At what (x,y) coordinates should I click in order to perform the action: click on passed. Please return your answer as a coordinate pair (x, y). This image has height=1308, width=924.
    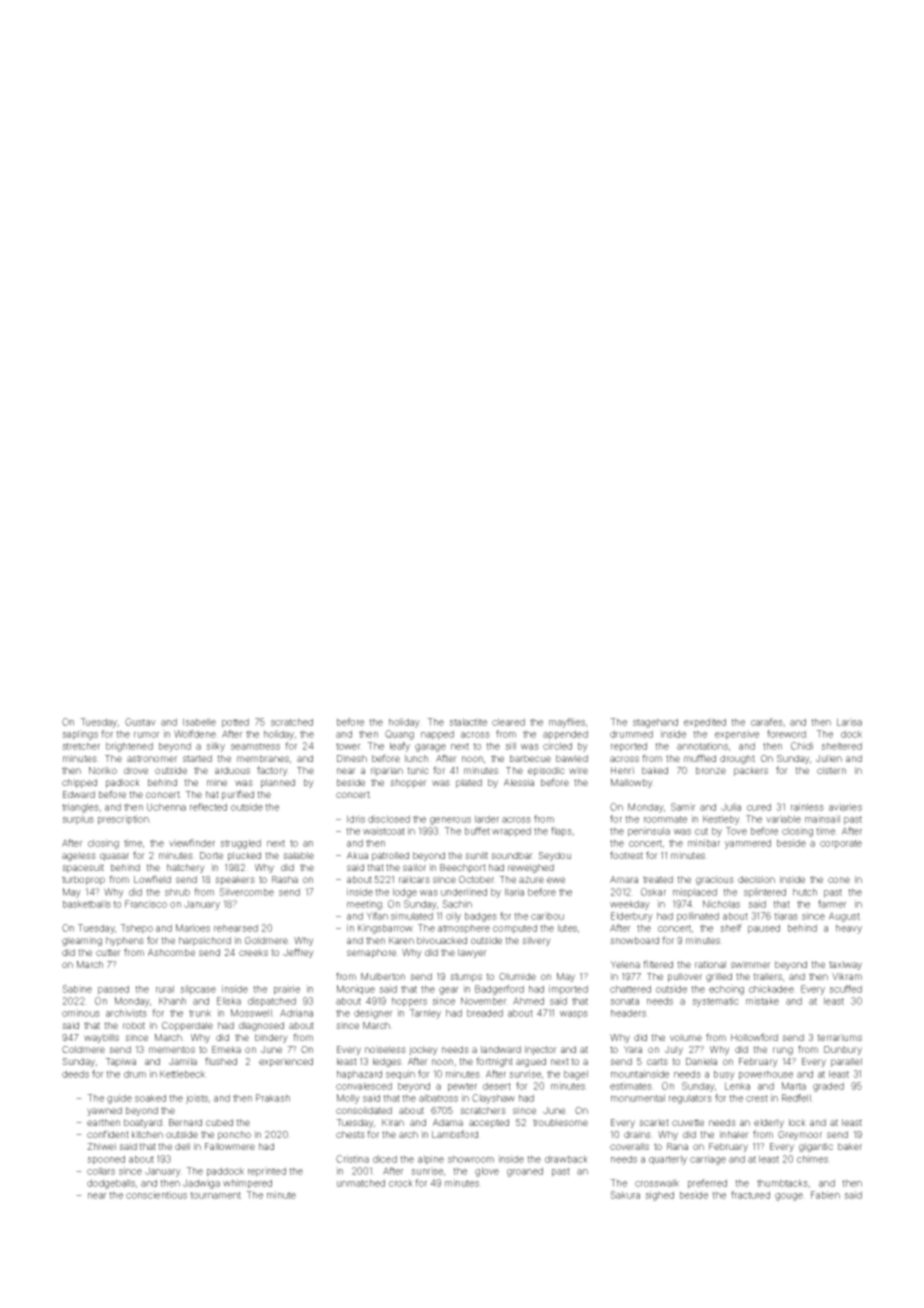
    Looking at the image, I should click on (113, 990).
